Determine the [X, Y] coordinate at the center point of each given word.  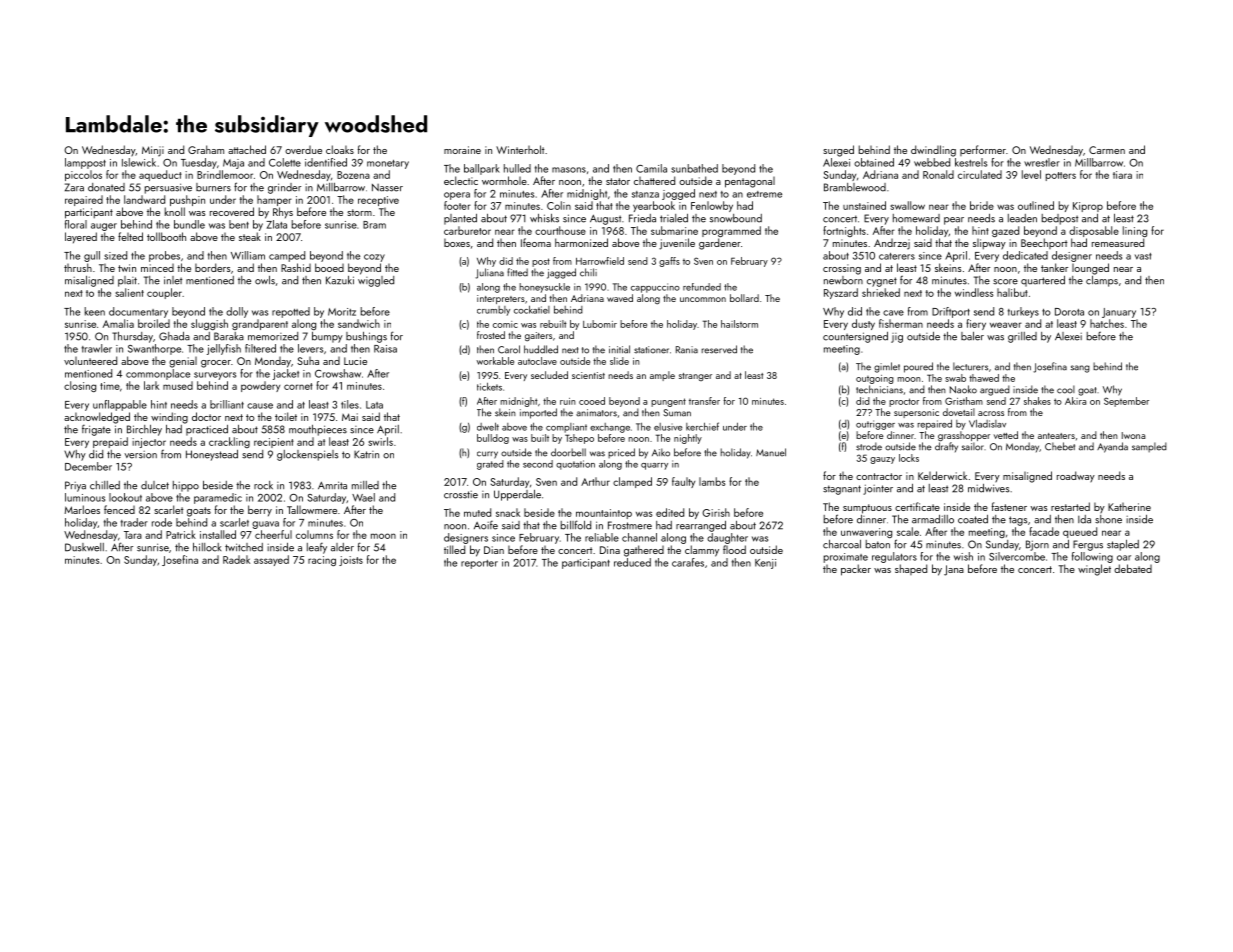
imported [538, 413]
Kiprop [1088, 207]
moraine [462, 150]
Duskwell [84, 547]
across [991, 413]
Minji [153, 151]
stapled [1123, 545]
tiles [350, 404]
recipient [274, 443]
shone [1108, 519]
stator [618, 181]
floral [76, 224]
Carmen [1107, 150]
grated [490, 465]
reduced [632, 562]
